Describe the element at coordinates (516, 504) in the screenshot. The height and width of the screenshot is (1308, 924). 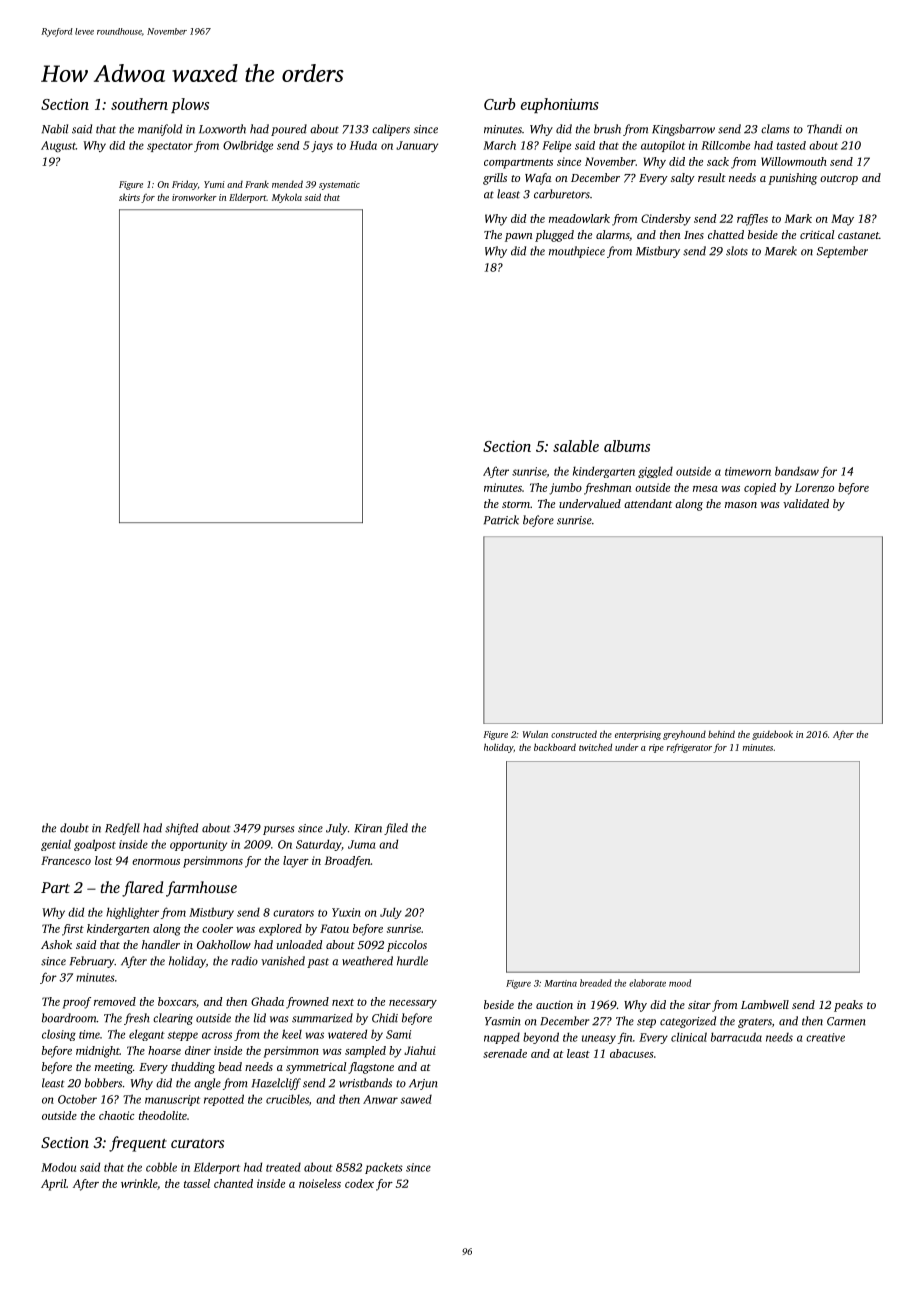
I see `storm` at that location.
